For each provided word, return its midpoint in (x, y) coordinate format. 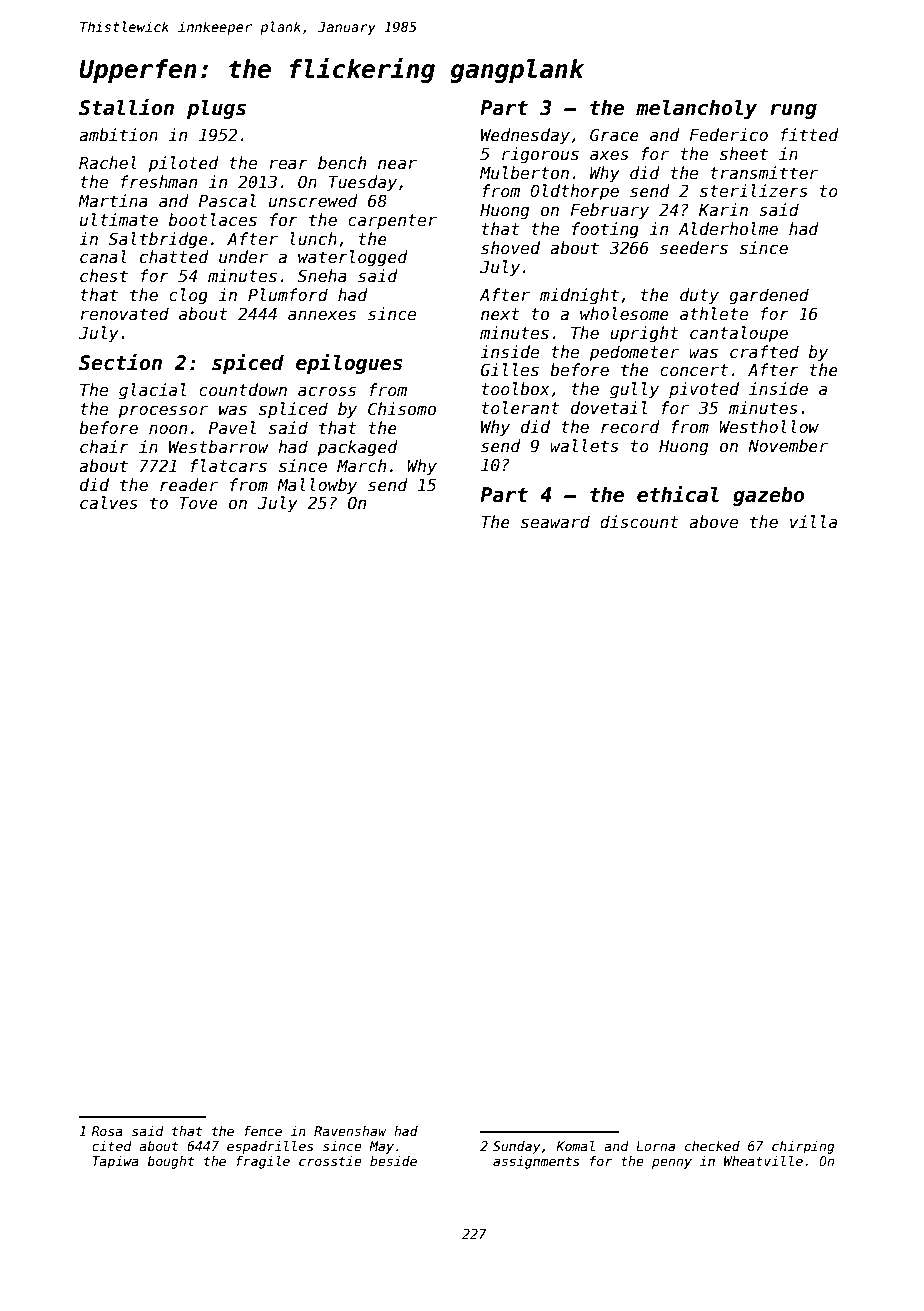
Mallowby (317, 486)
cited (112, 1146)
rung (793, 111)
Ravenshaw (350, 1131)
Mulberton (524, 173)
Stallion (126, 107)
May (381, 1147)
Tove (198, 503)
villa (813, 522)
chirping (803, 1147)
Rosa (107, 1131)
